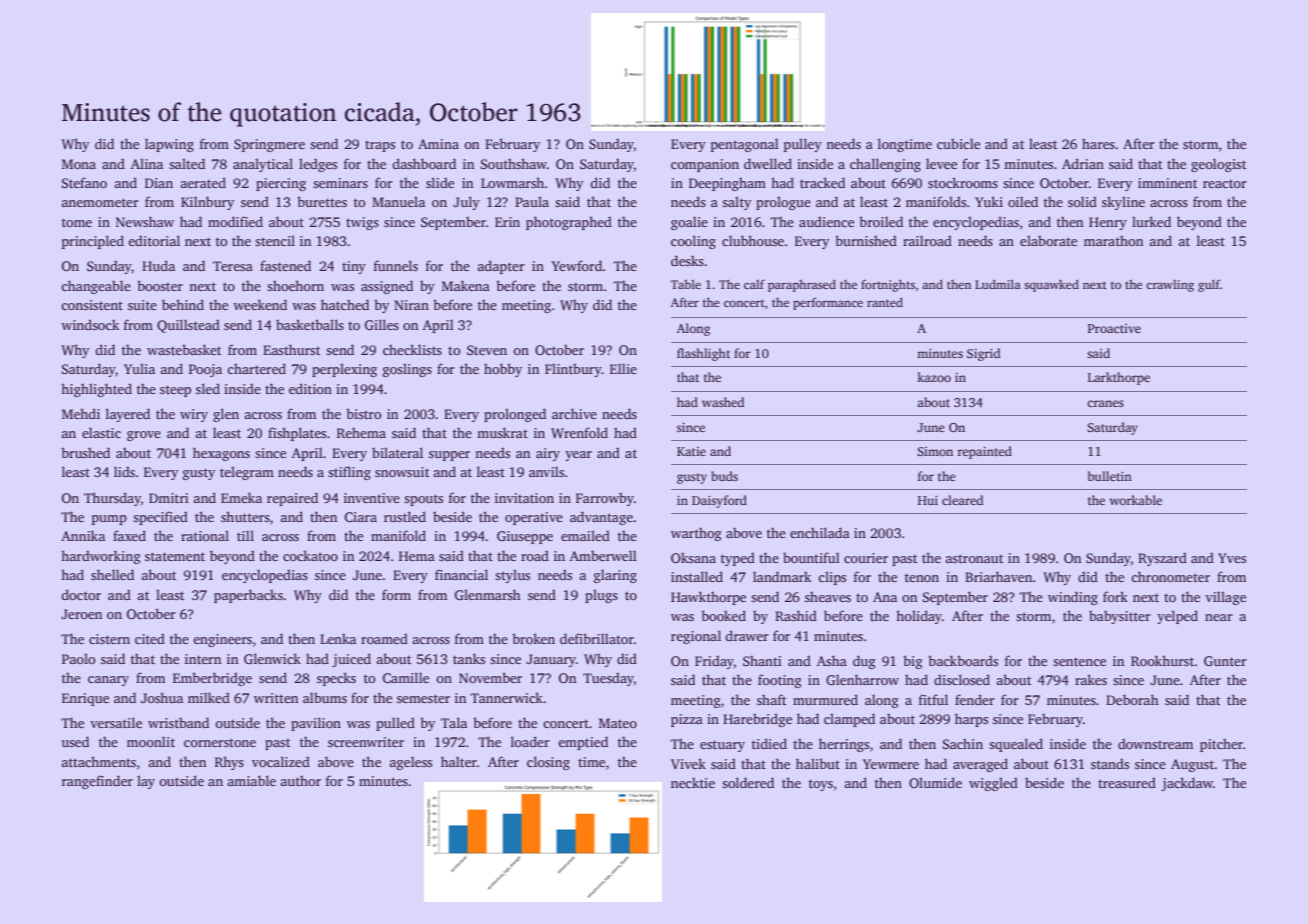  I want to click on paperbacks, so click(248, 596).
